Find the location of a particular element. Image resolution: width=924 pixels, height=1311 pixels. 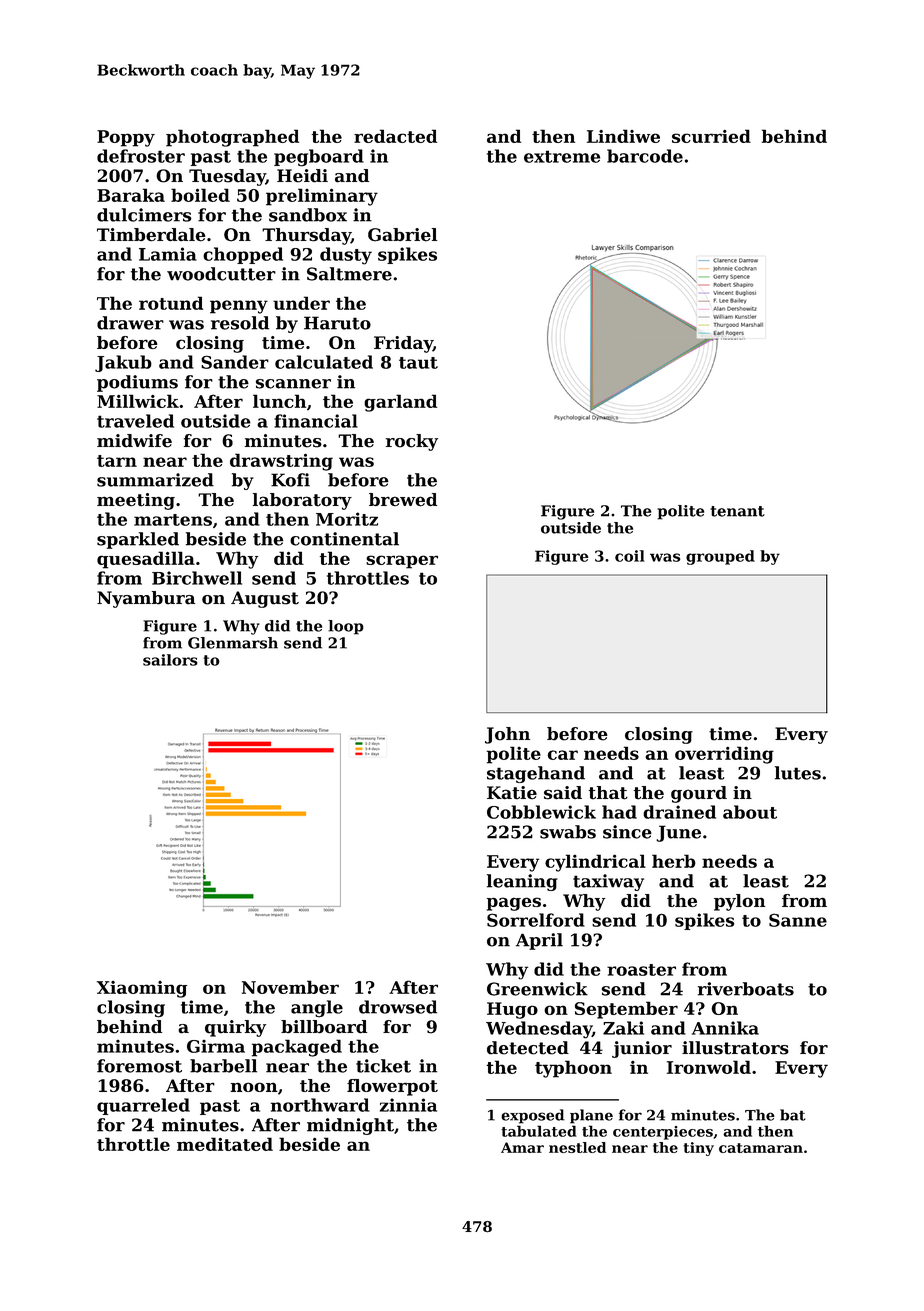

scurried is located at coordinates (711, 136).
